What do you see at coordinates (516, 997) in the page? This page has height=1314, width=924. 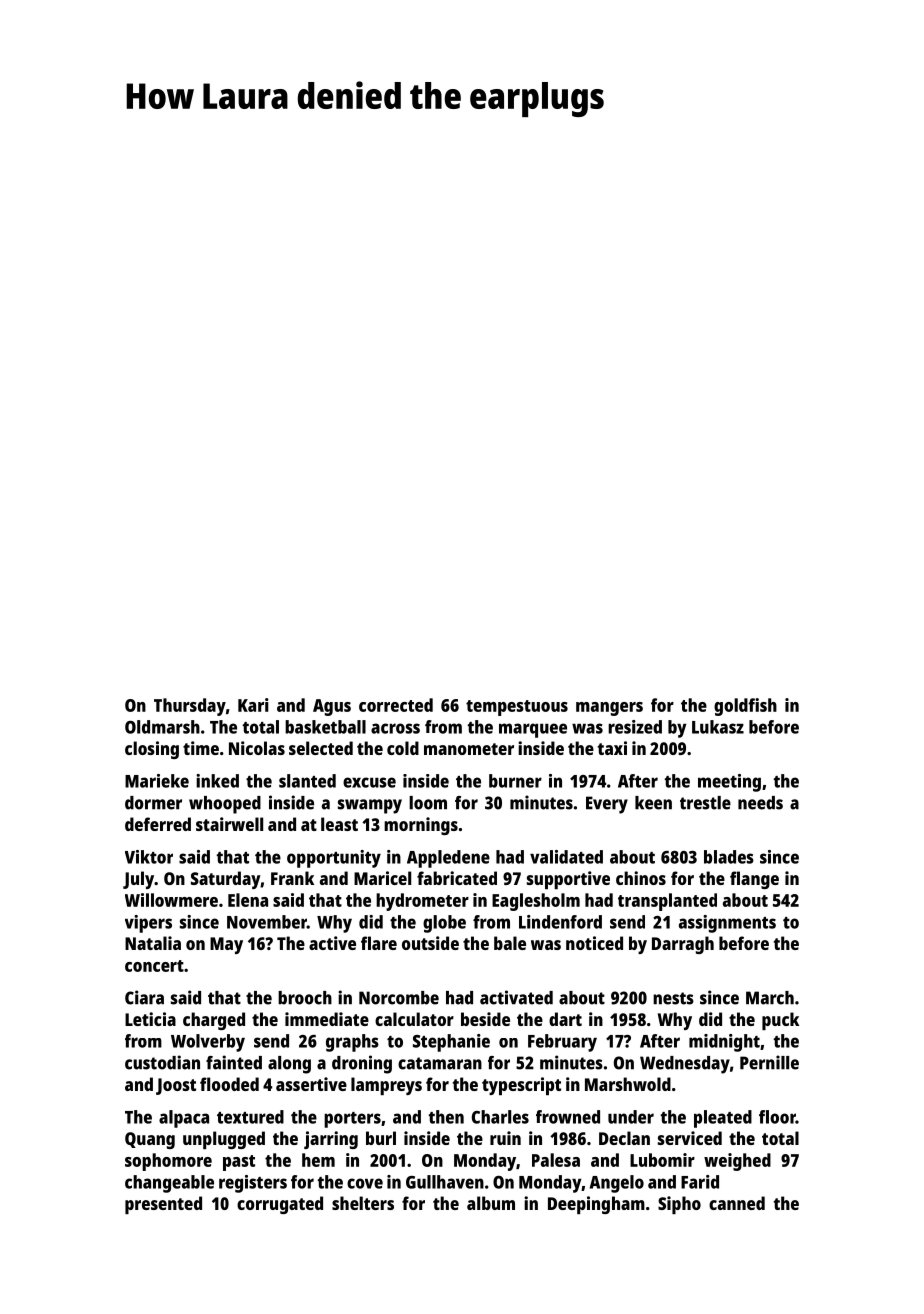 I see `activated` at bounding box center [516, 997].
